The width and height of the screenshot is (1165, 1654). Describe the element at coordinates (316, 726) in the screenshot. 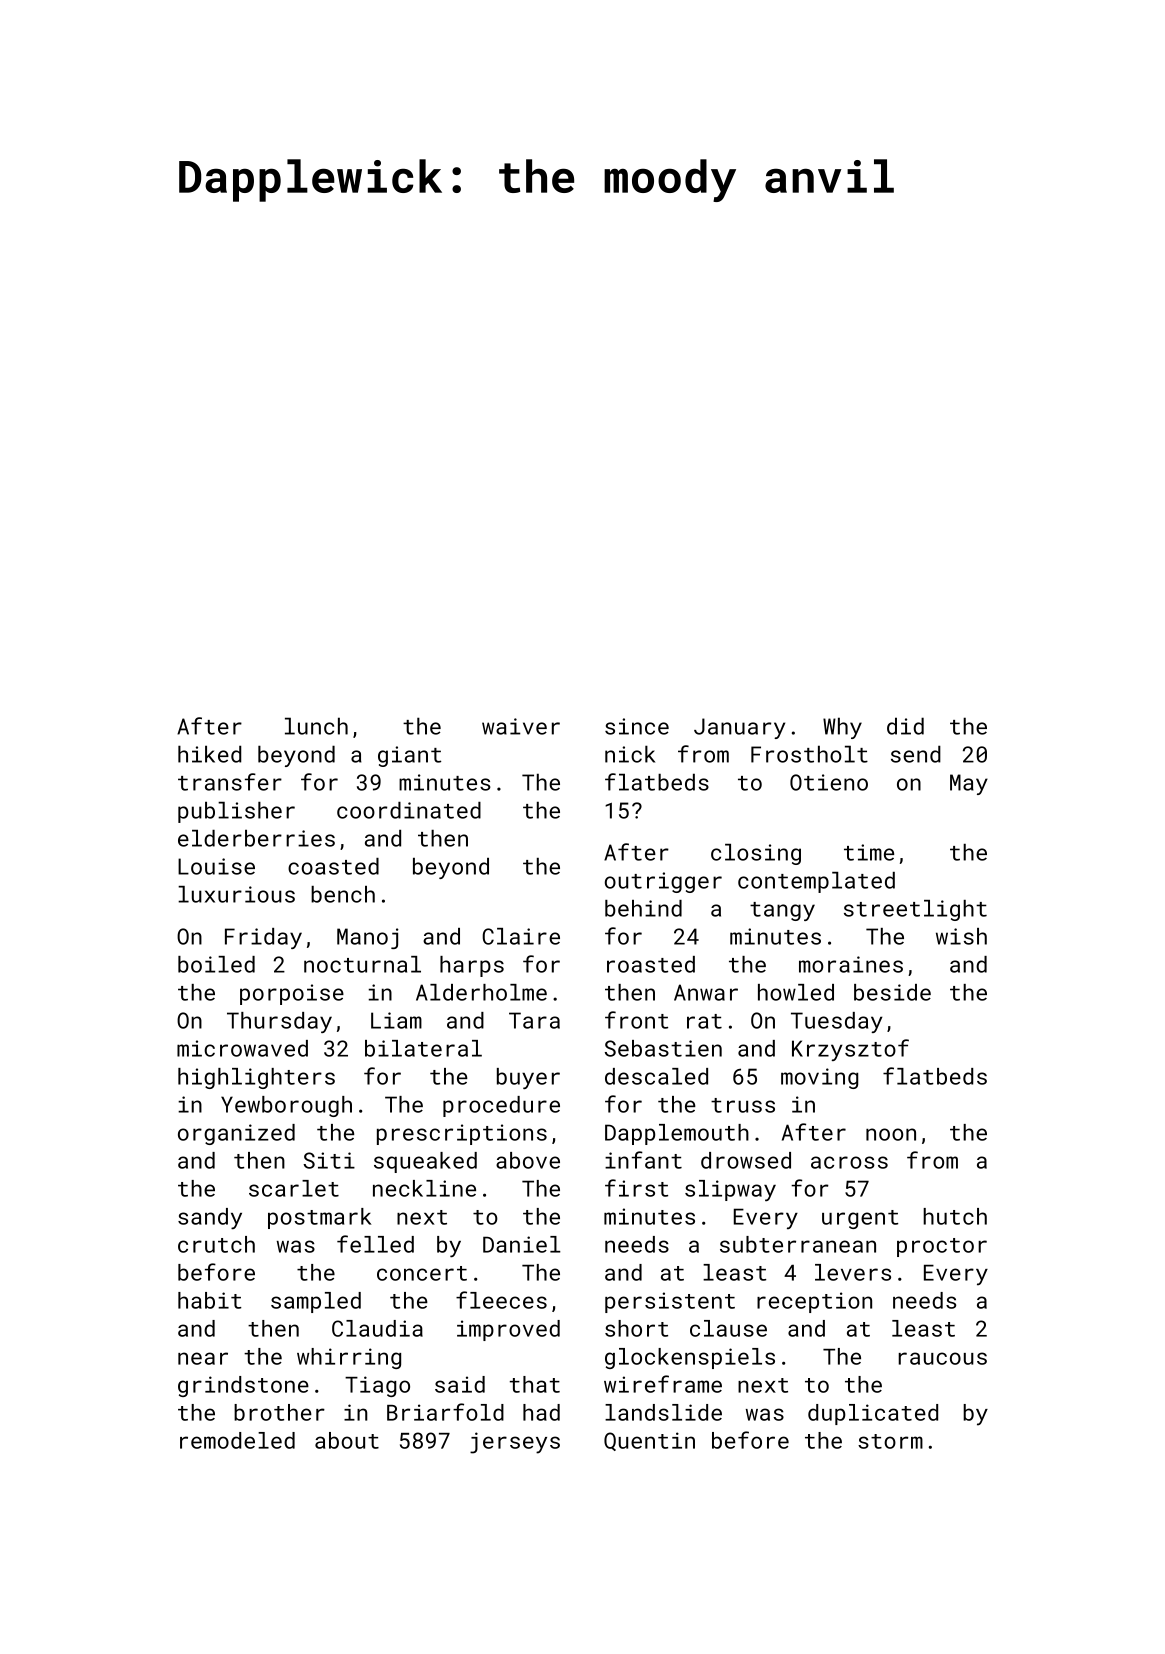

I see `lunch` at that location.
